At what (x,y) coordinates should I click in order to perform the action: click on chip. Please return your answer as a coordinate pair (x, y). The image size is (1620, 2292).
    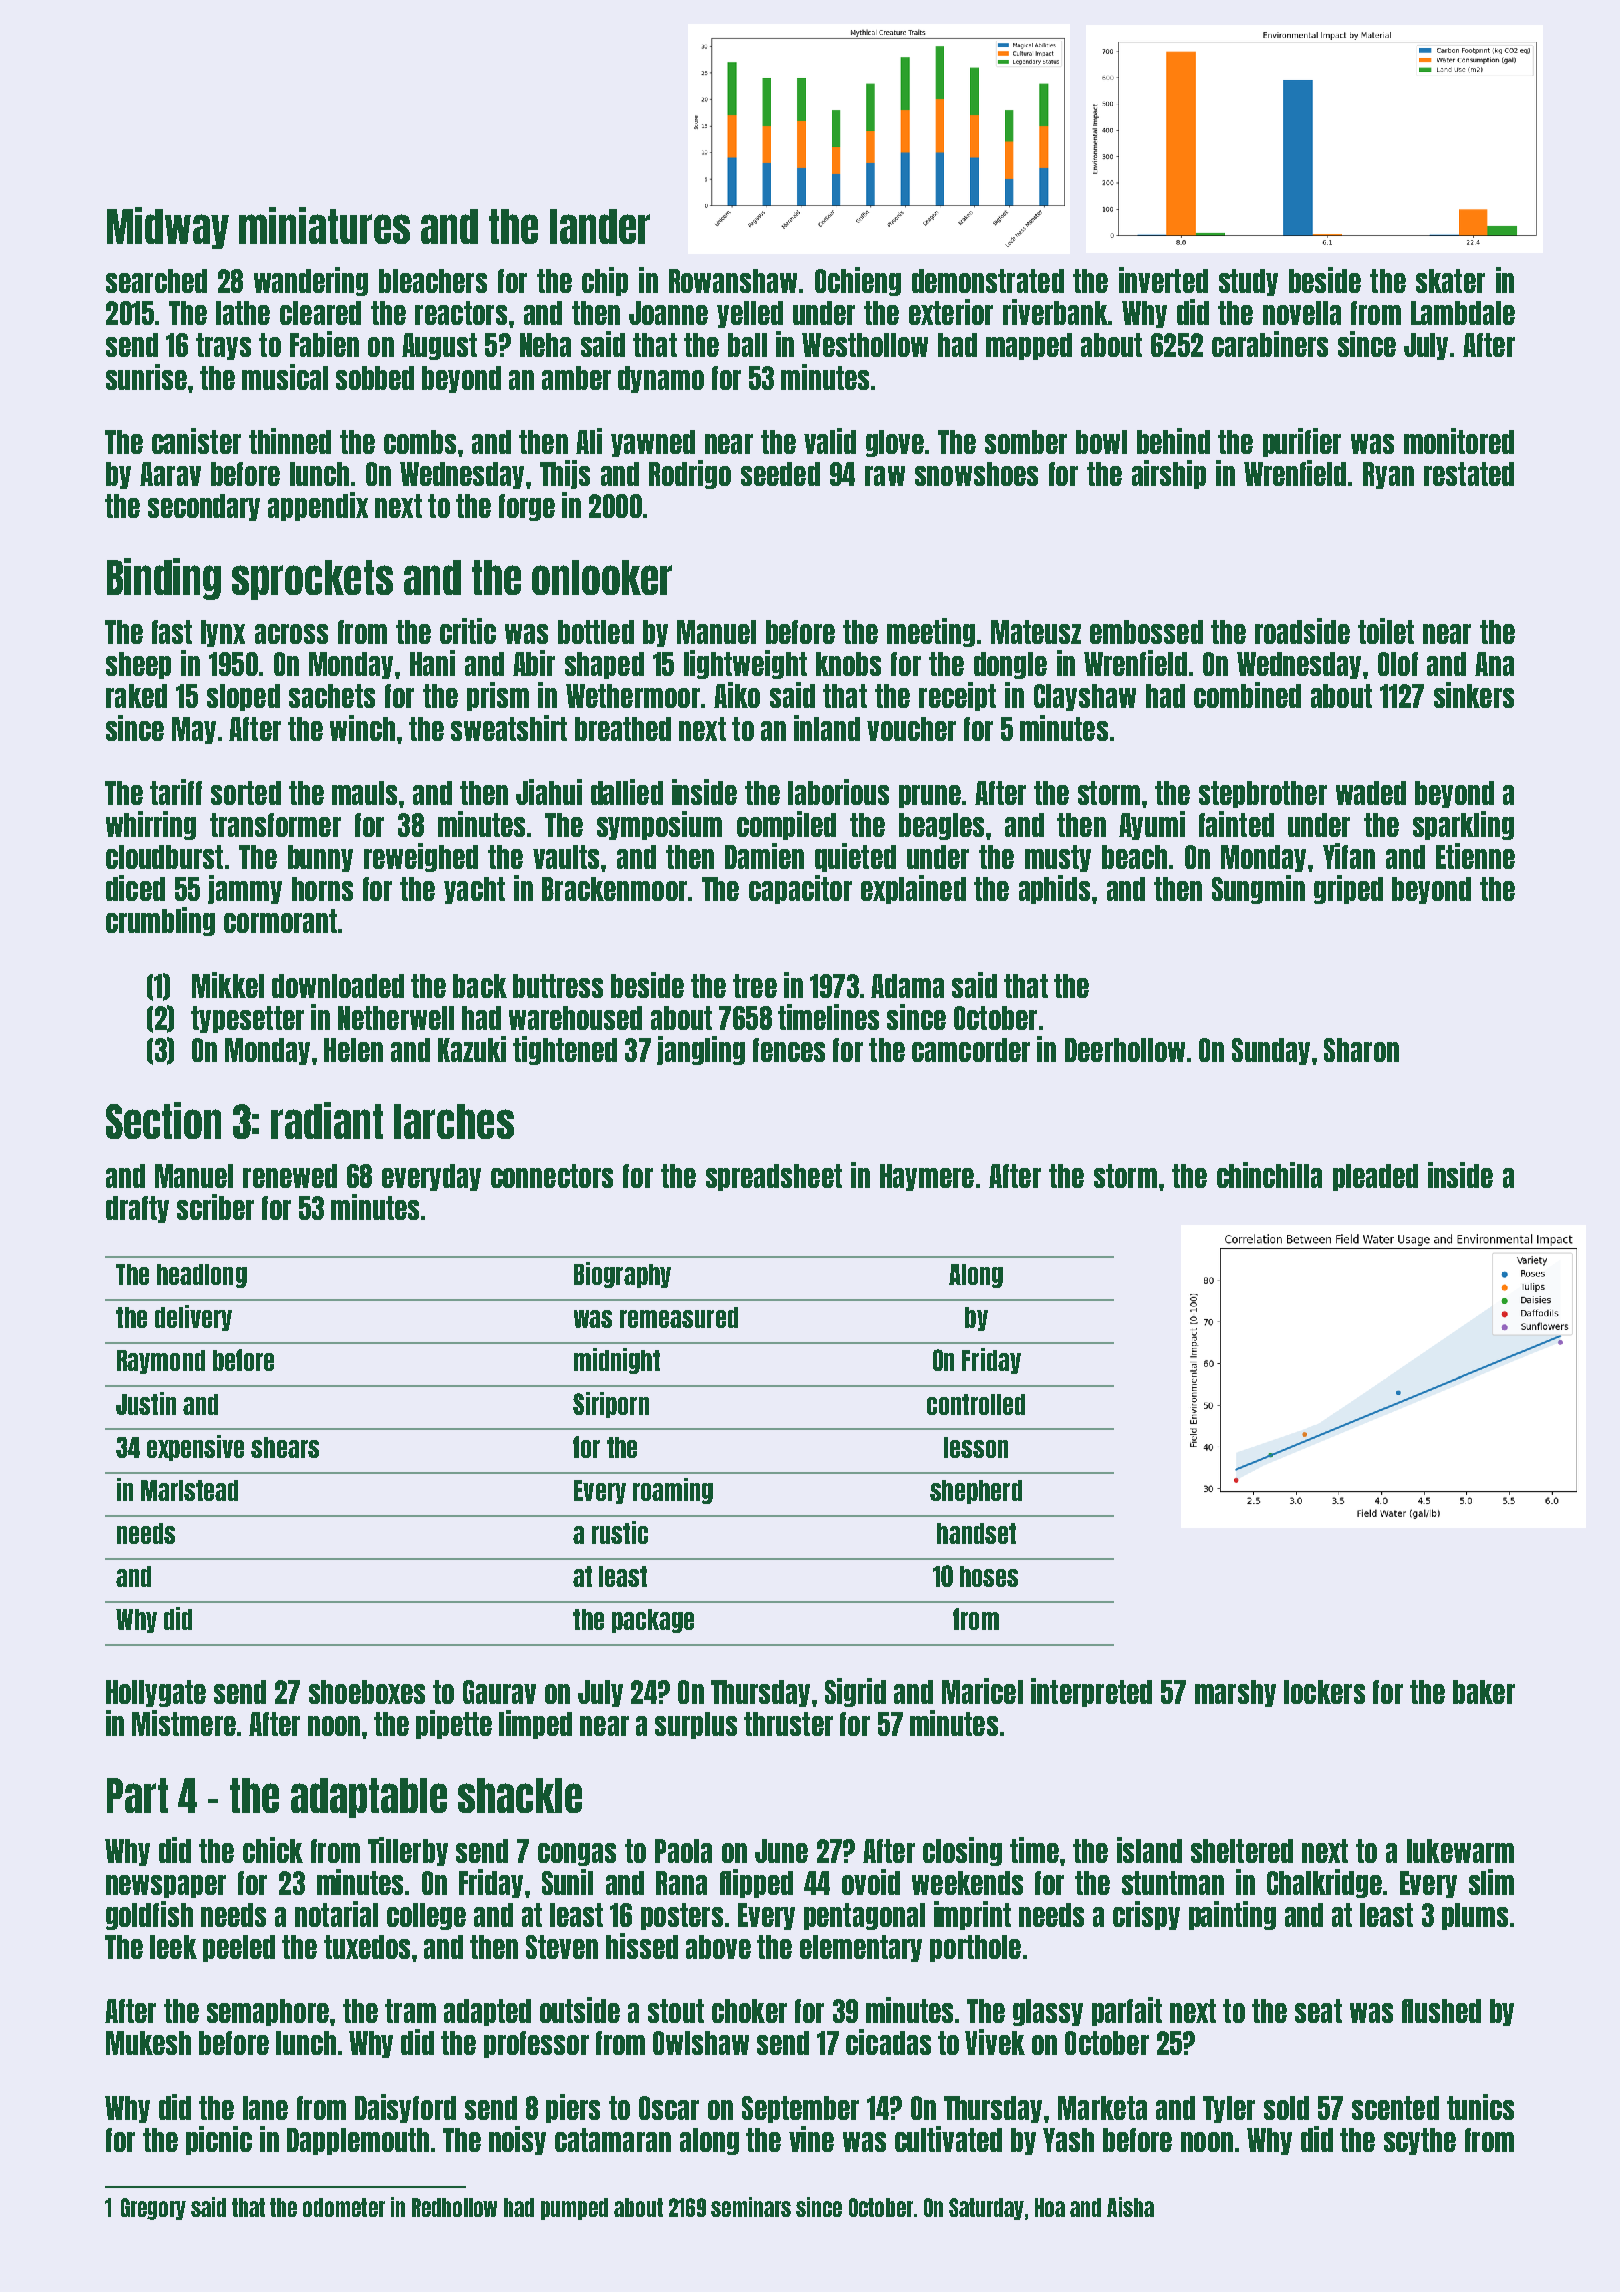
    Looking at the image, I should click on (605, 281).
